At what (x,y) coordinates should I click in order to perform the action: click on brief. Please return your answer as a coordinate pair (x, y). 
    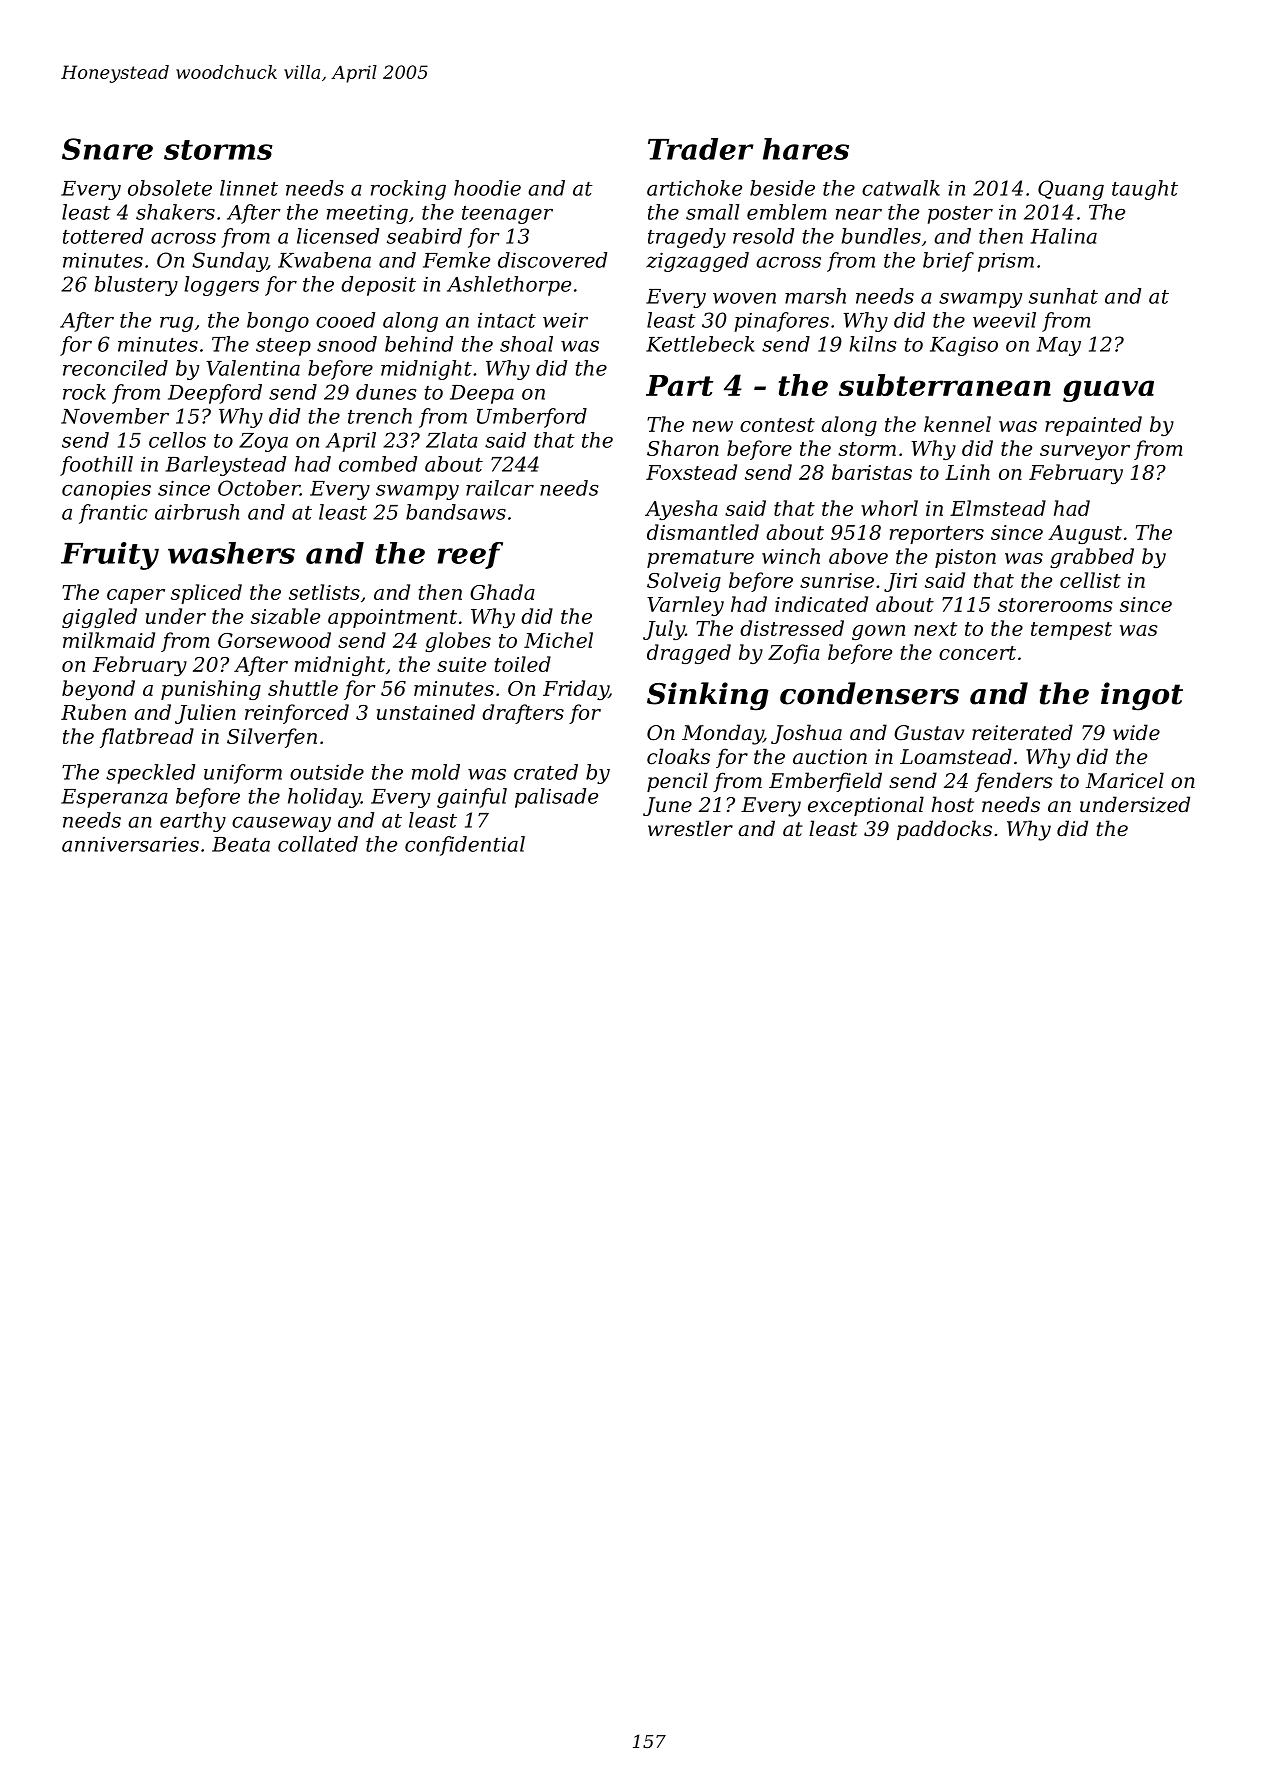
    Looking at the image, I should click on (948, 262).
